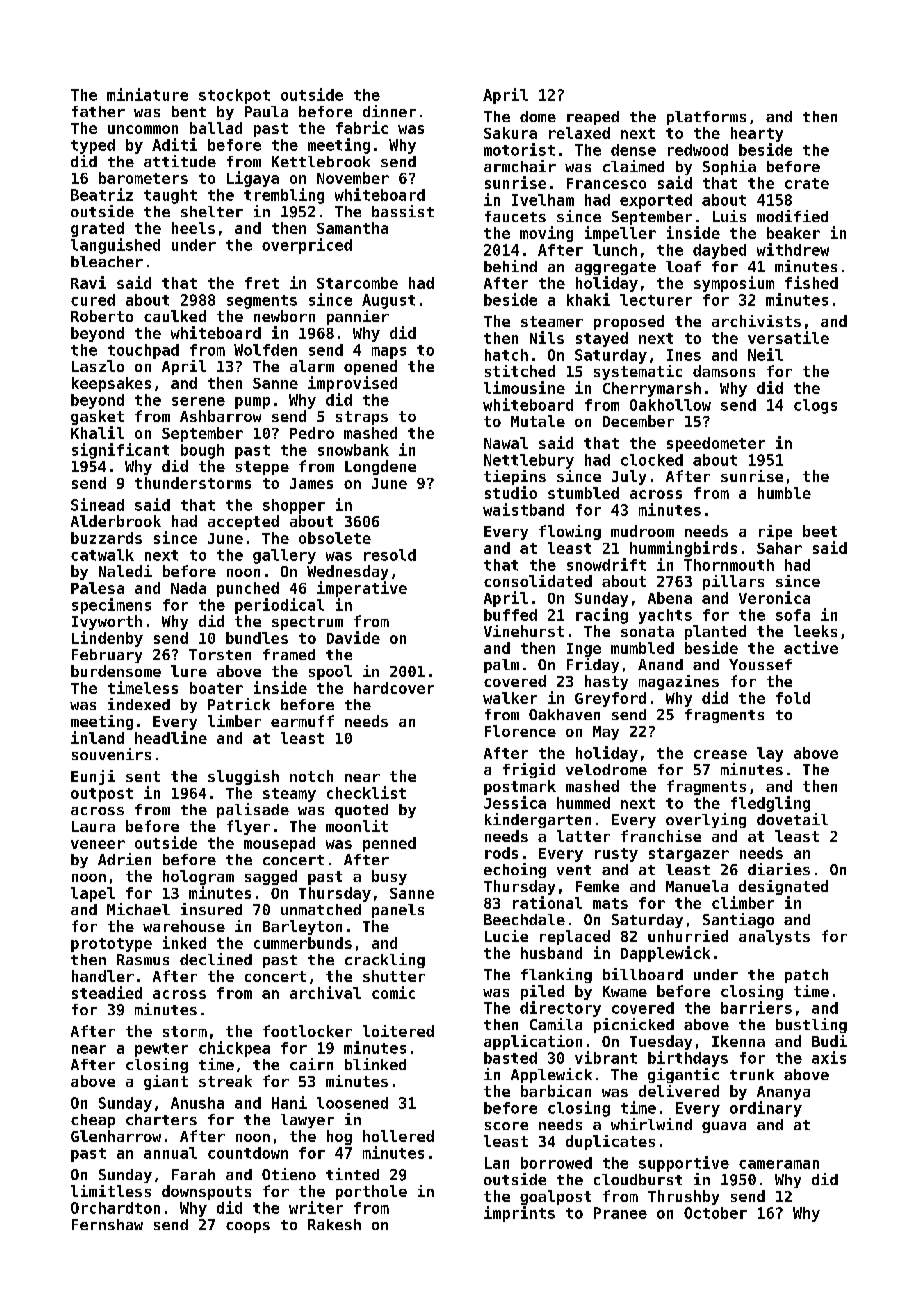  Describe the element at coordinates (793, 615) in the screenshot. I see `sofa` at that location.
